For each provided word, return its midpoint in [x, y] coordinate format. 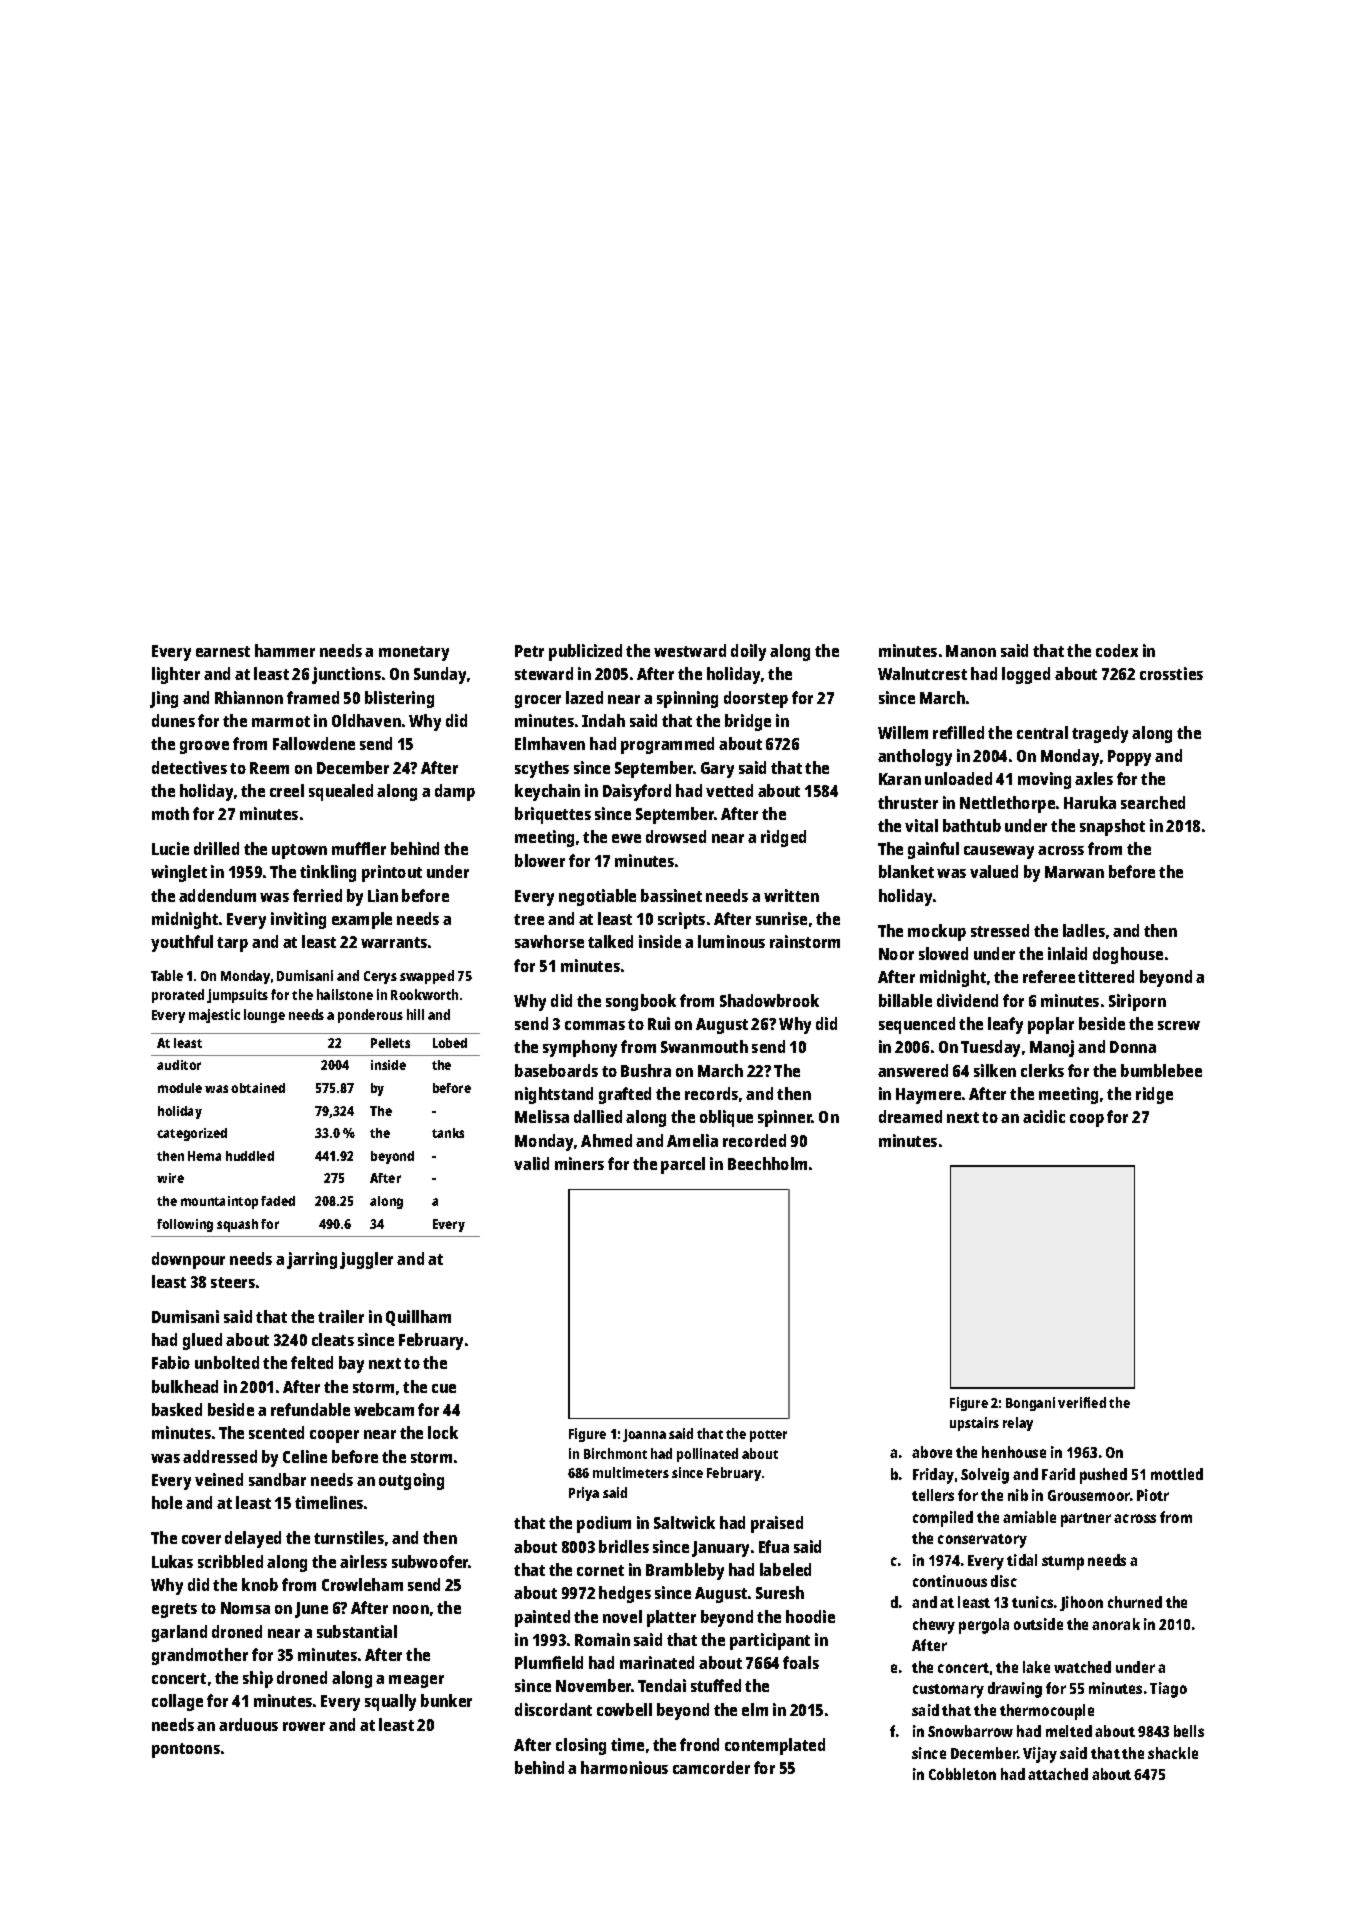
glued [202, 1341]
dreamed [910, 1116]
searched [1153, 802]
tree [529, 919]
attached [1058, 1774]
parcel [683, 1165]
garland [179, 1633]
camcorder [711, 1767]
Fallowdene [314, 743]
